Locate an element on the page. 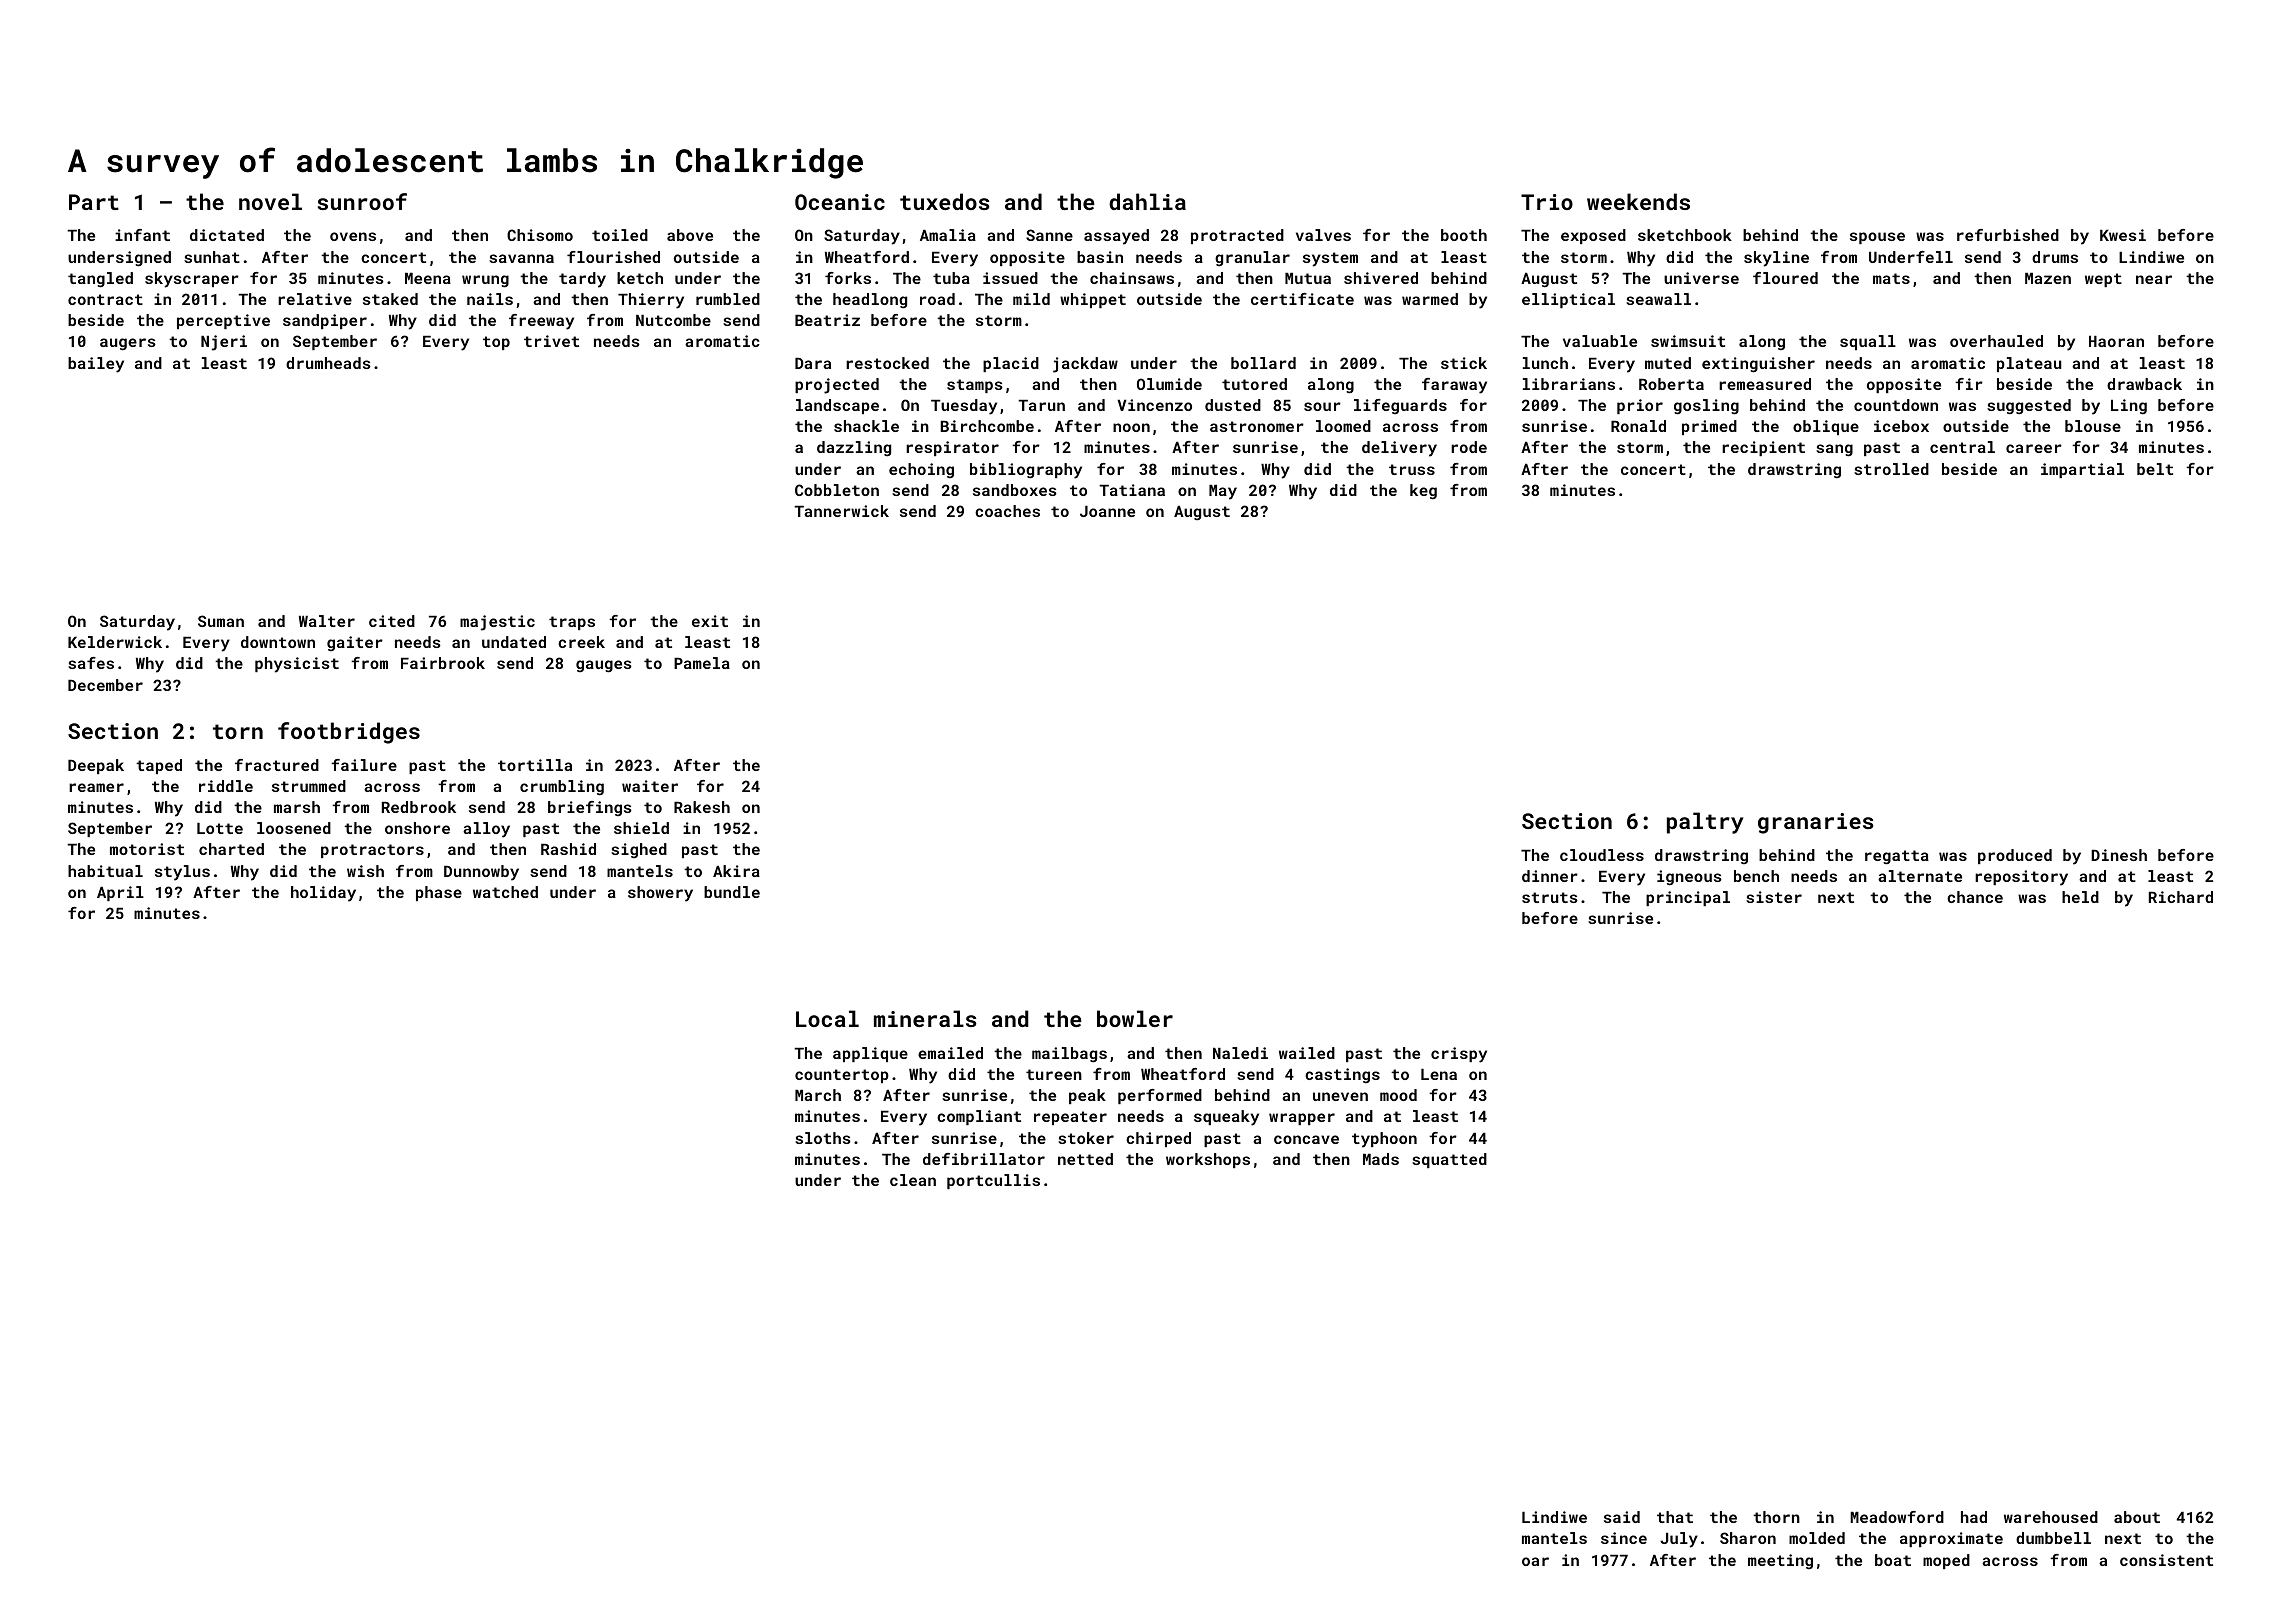 The width and height of the page is (2282, 1614). bowler is located at coordinates (1135, 1018).
